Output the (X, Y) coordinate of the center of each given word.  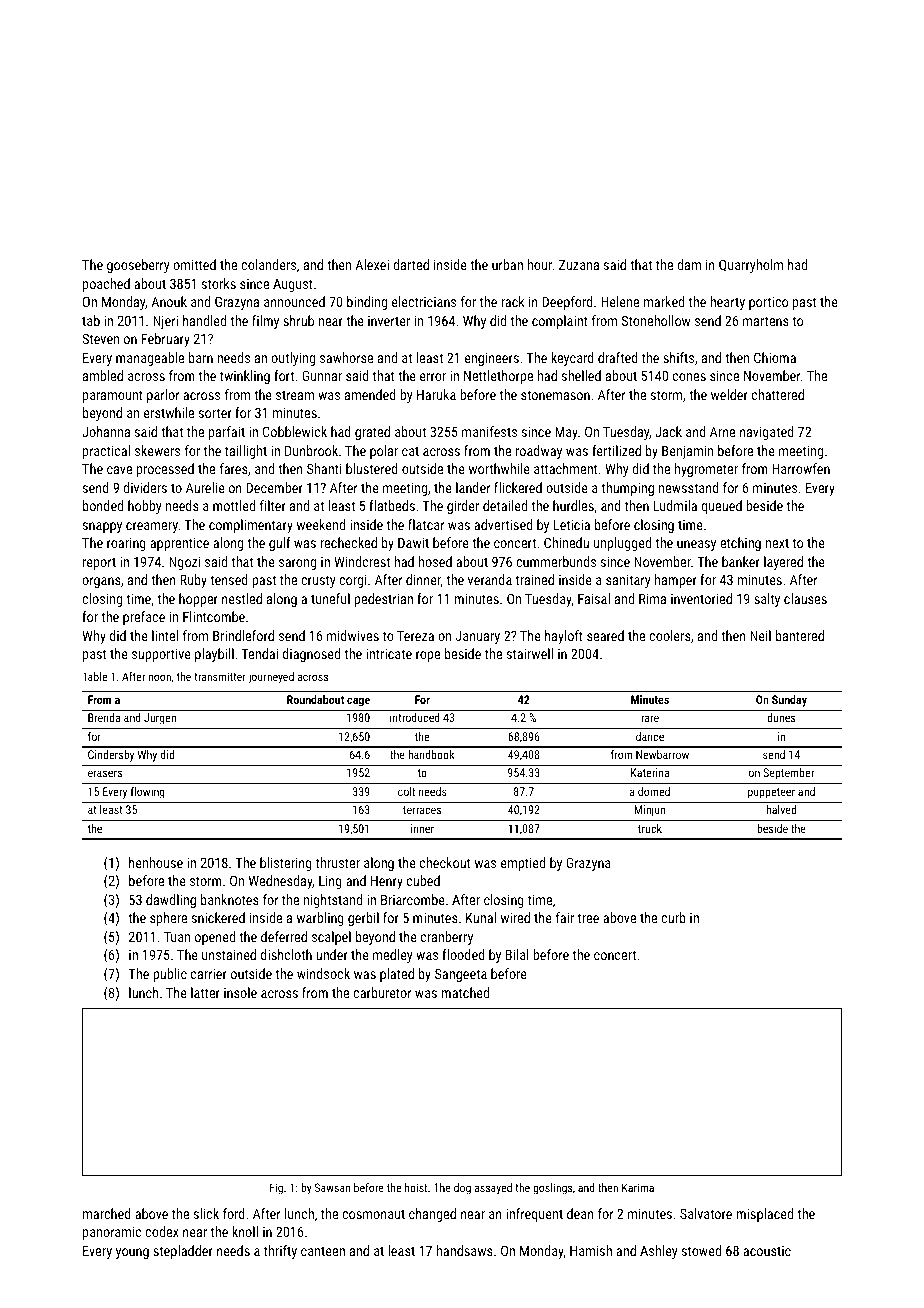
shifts (678, 357)
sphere (168, 919)
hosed (435, 561)
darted (411, 264)
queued (721, 507)
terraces (422, 810)
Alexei (372, 264)
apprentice (179, 544)
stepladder (183, 1252)
